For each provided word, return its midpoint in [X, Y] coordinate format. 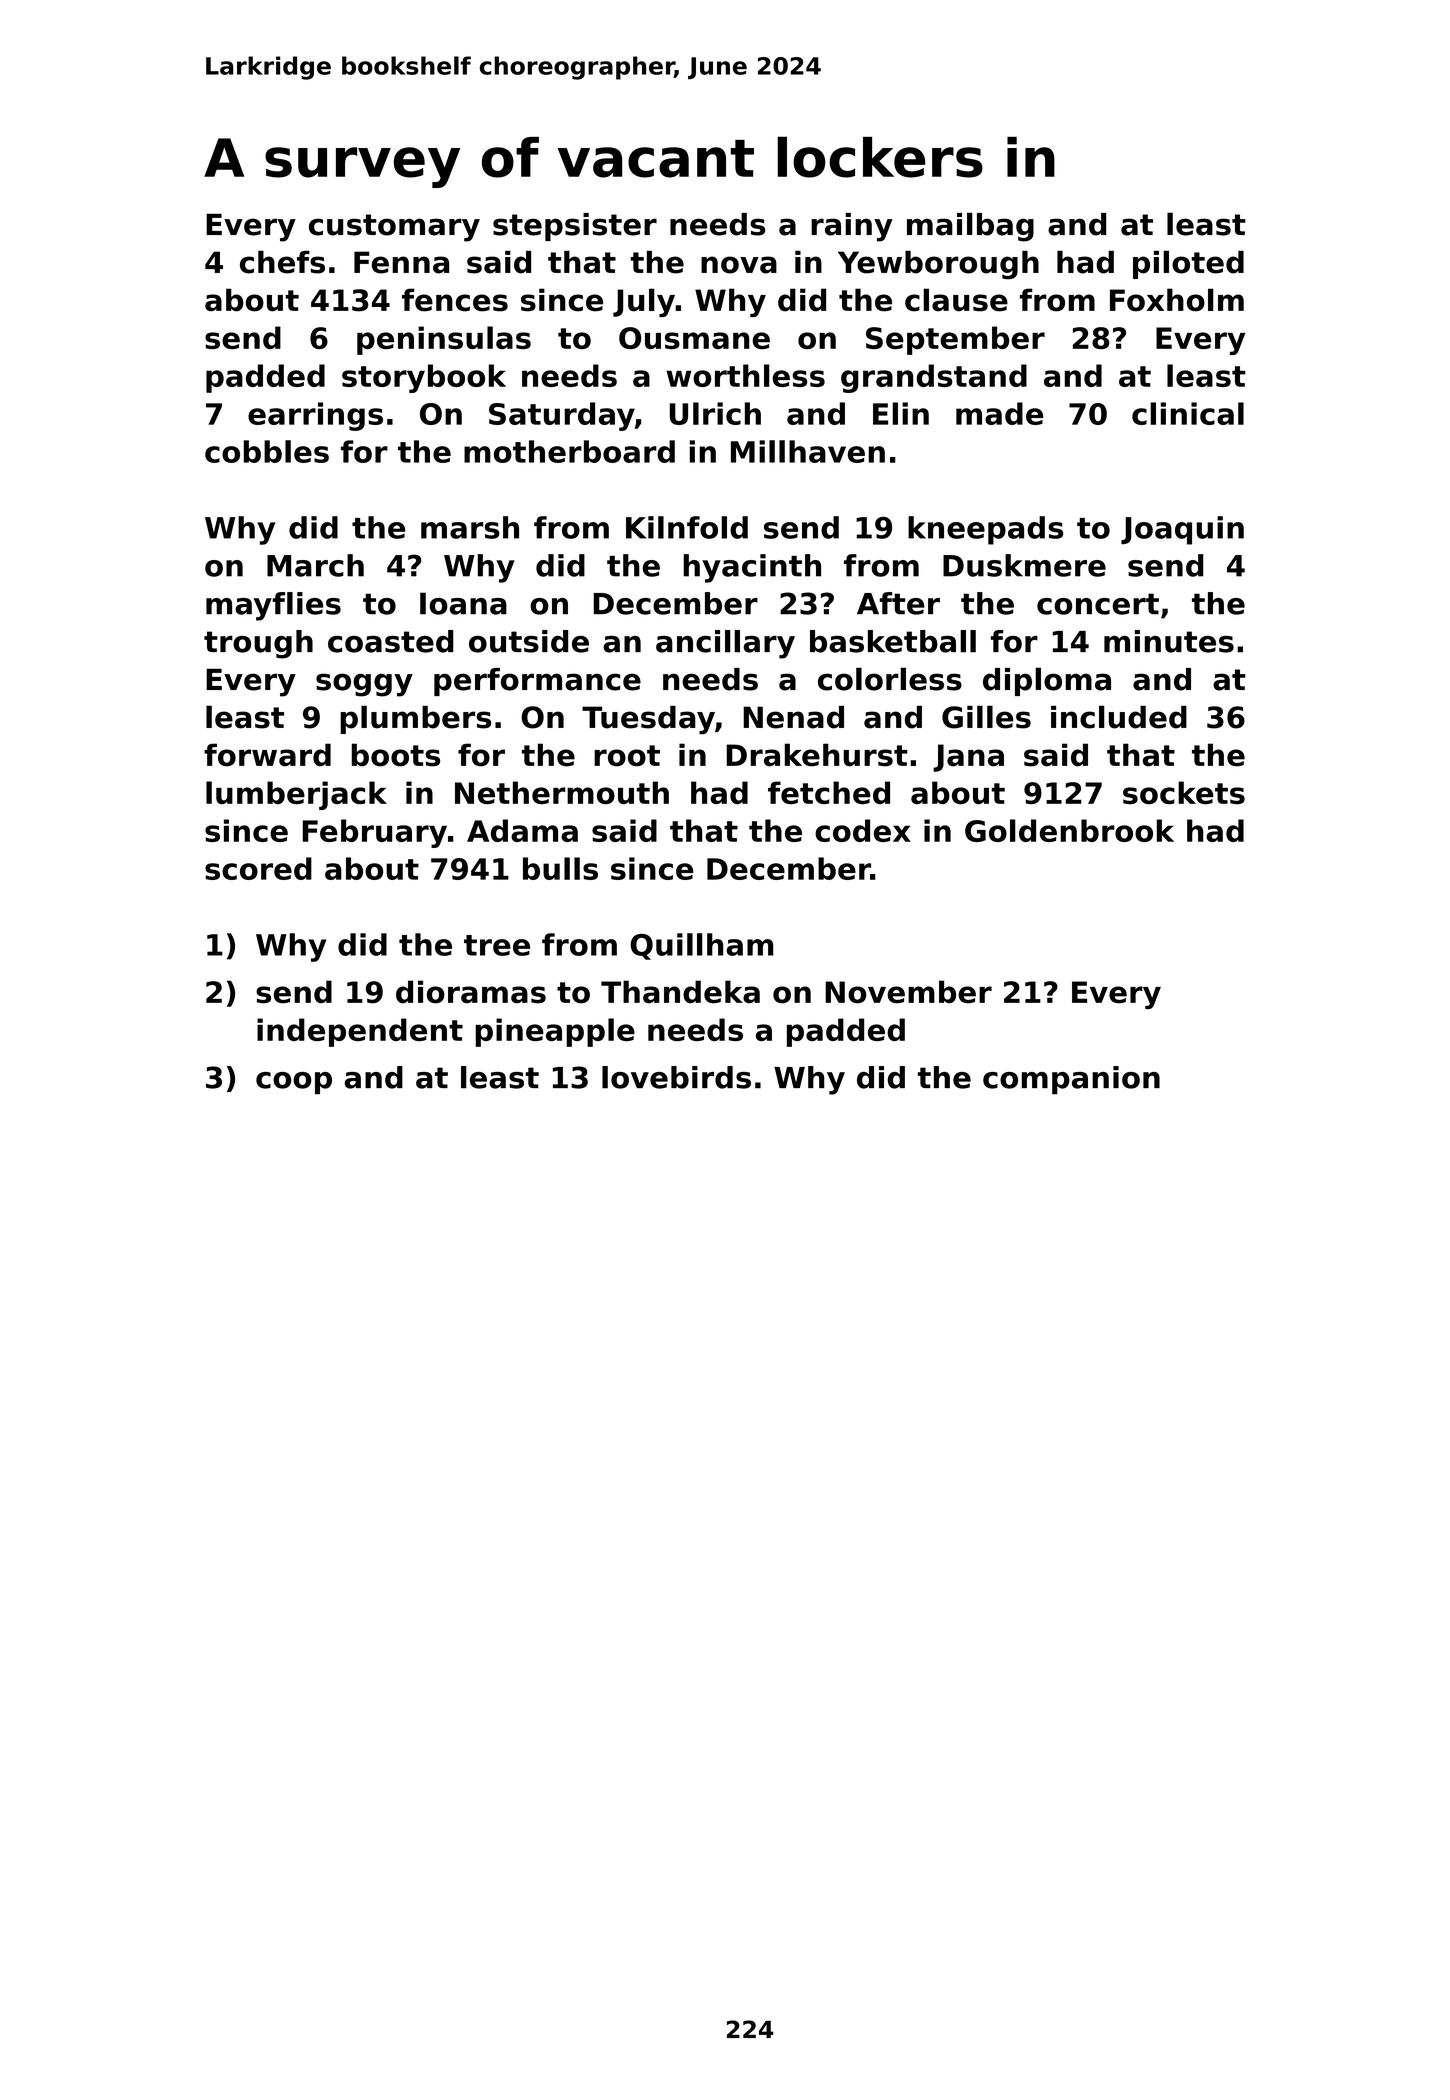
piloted [1188, 264]
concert [1098, 604]
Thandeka [680, 992]
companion [1071, 1080]
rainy [852, 227]
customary [394, 228]
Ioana [463, 603]
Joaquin [1182, 530]
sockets [1184, 792]
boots [396, 755]
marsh [470, 527]
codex [863, 830]
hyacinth [752, 568]
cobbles [267, 451]
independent [360, 1032]
